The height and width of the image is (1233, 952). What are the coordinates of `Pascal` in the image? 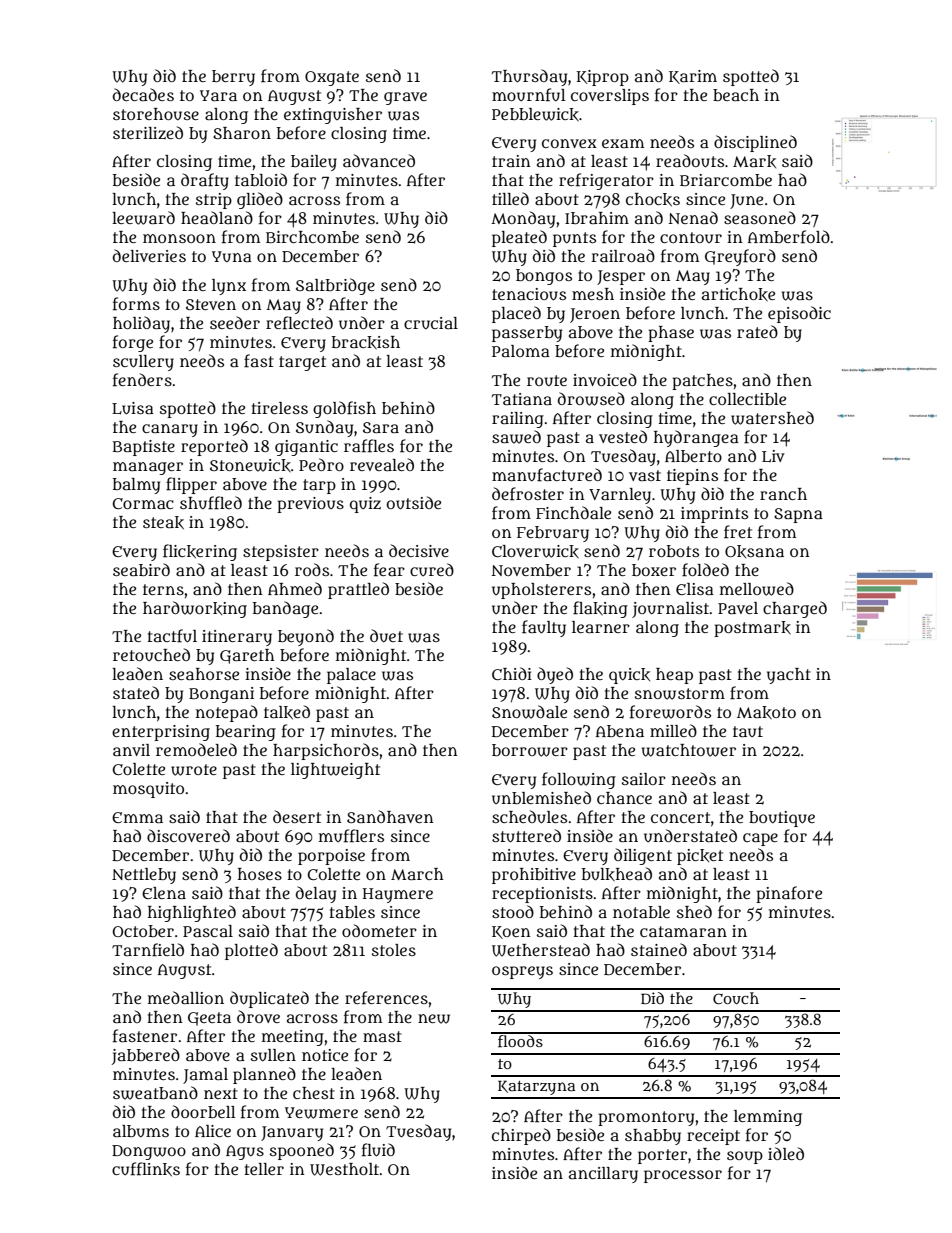 It's located at (208, 931).
